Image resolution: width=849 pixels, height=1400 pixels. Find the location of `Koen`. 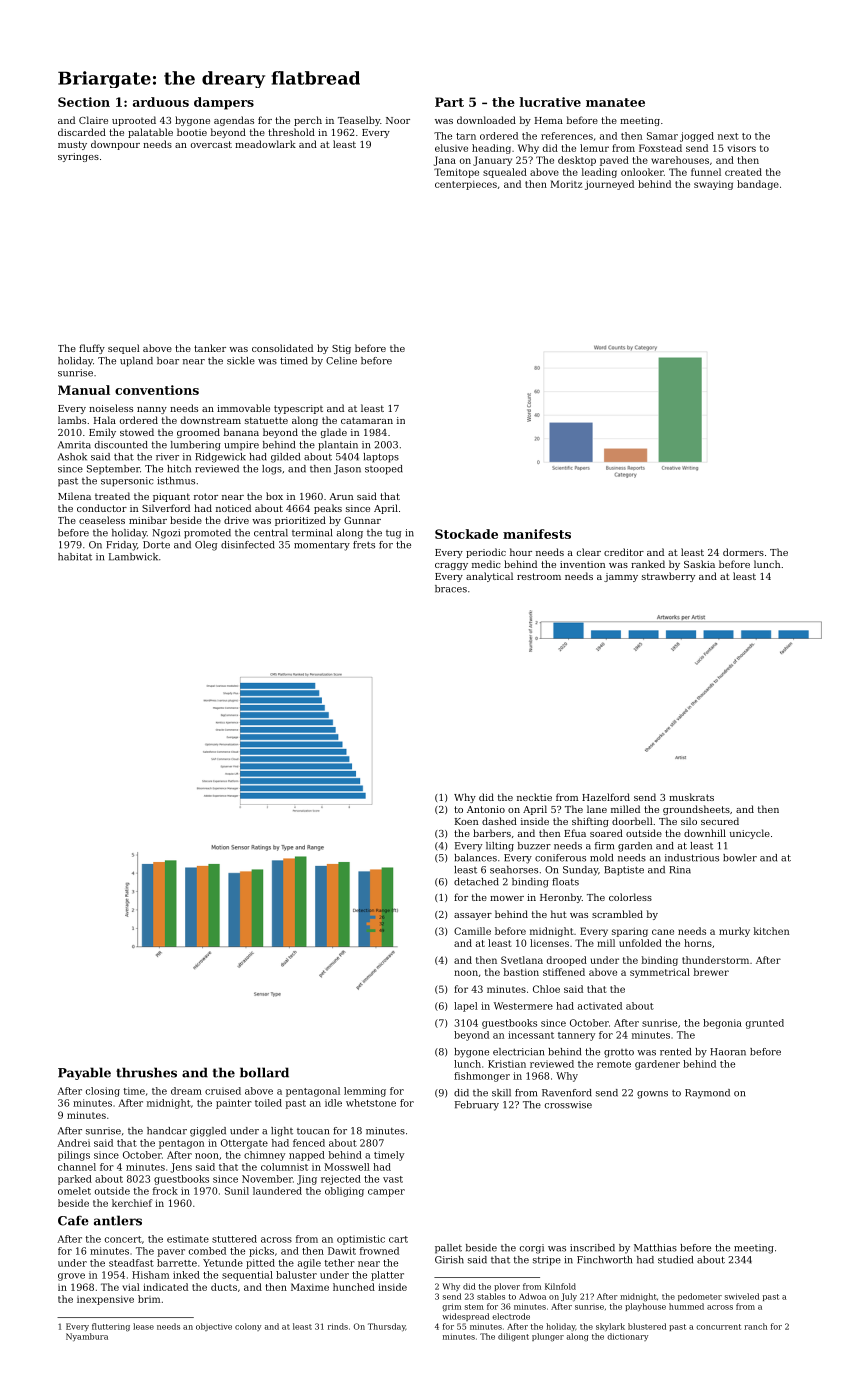

Koen is located at coordinates (466, 821).
